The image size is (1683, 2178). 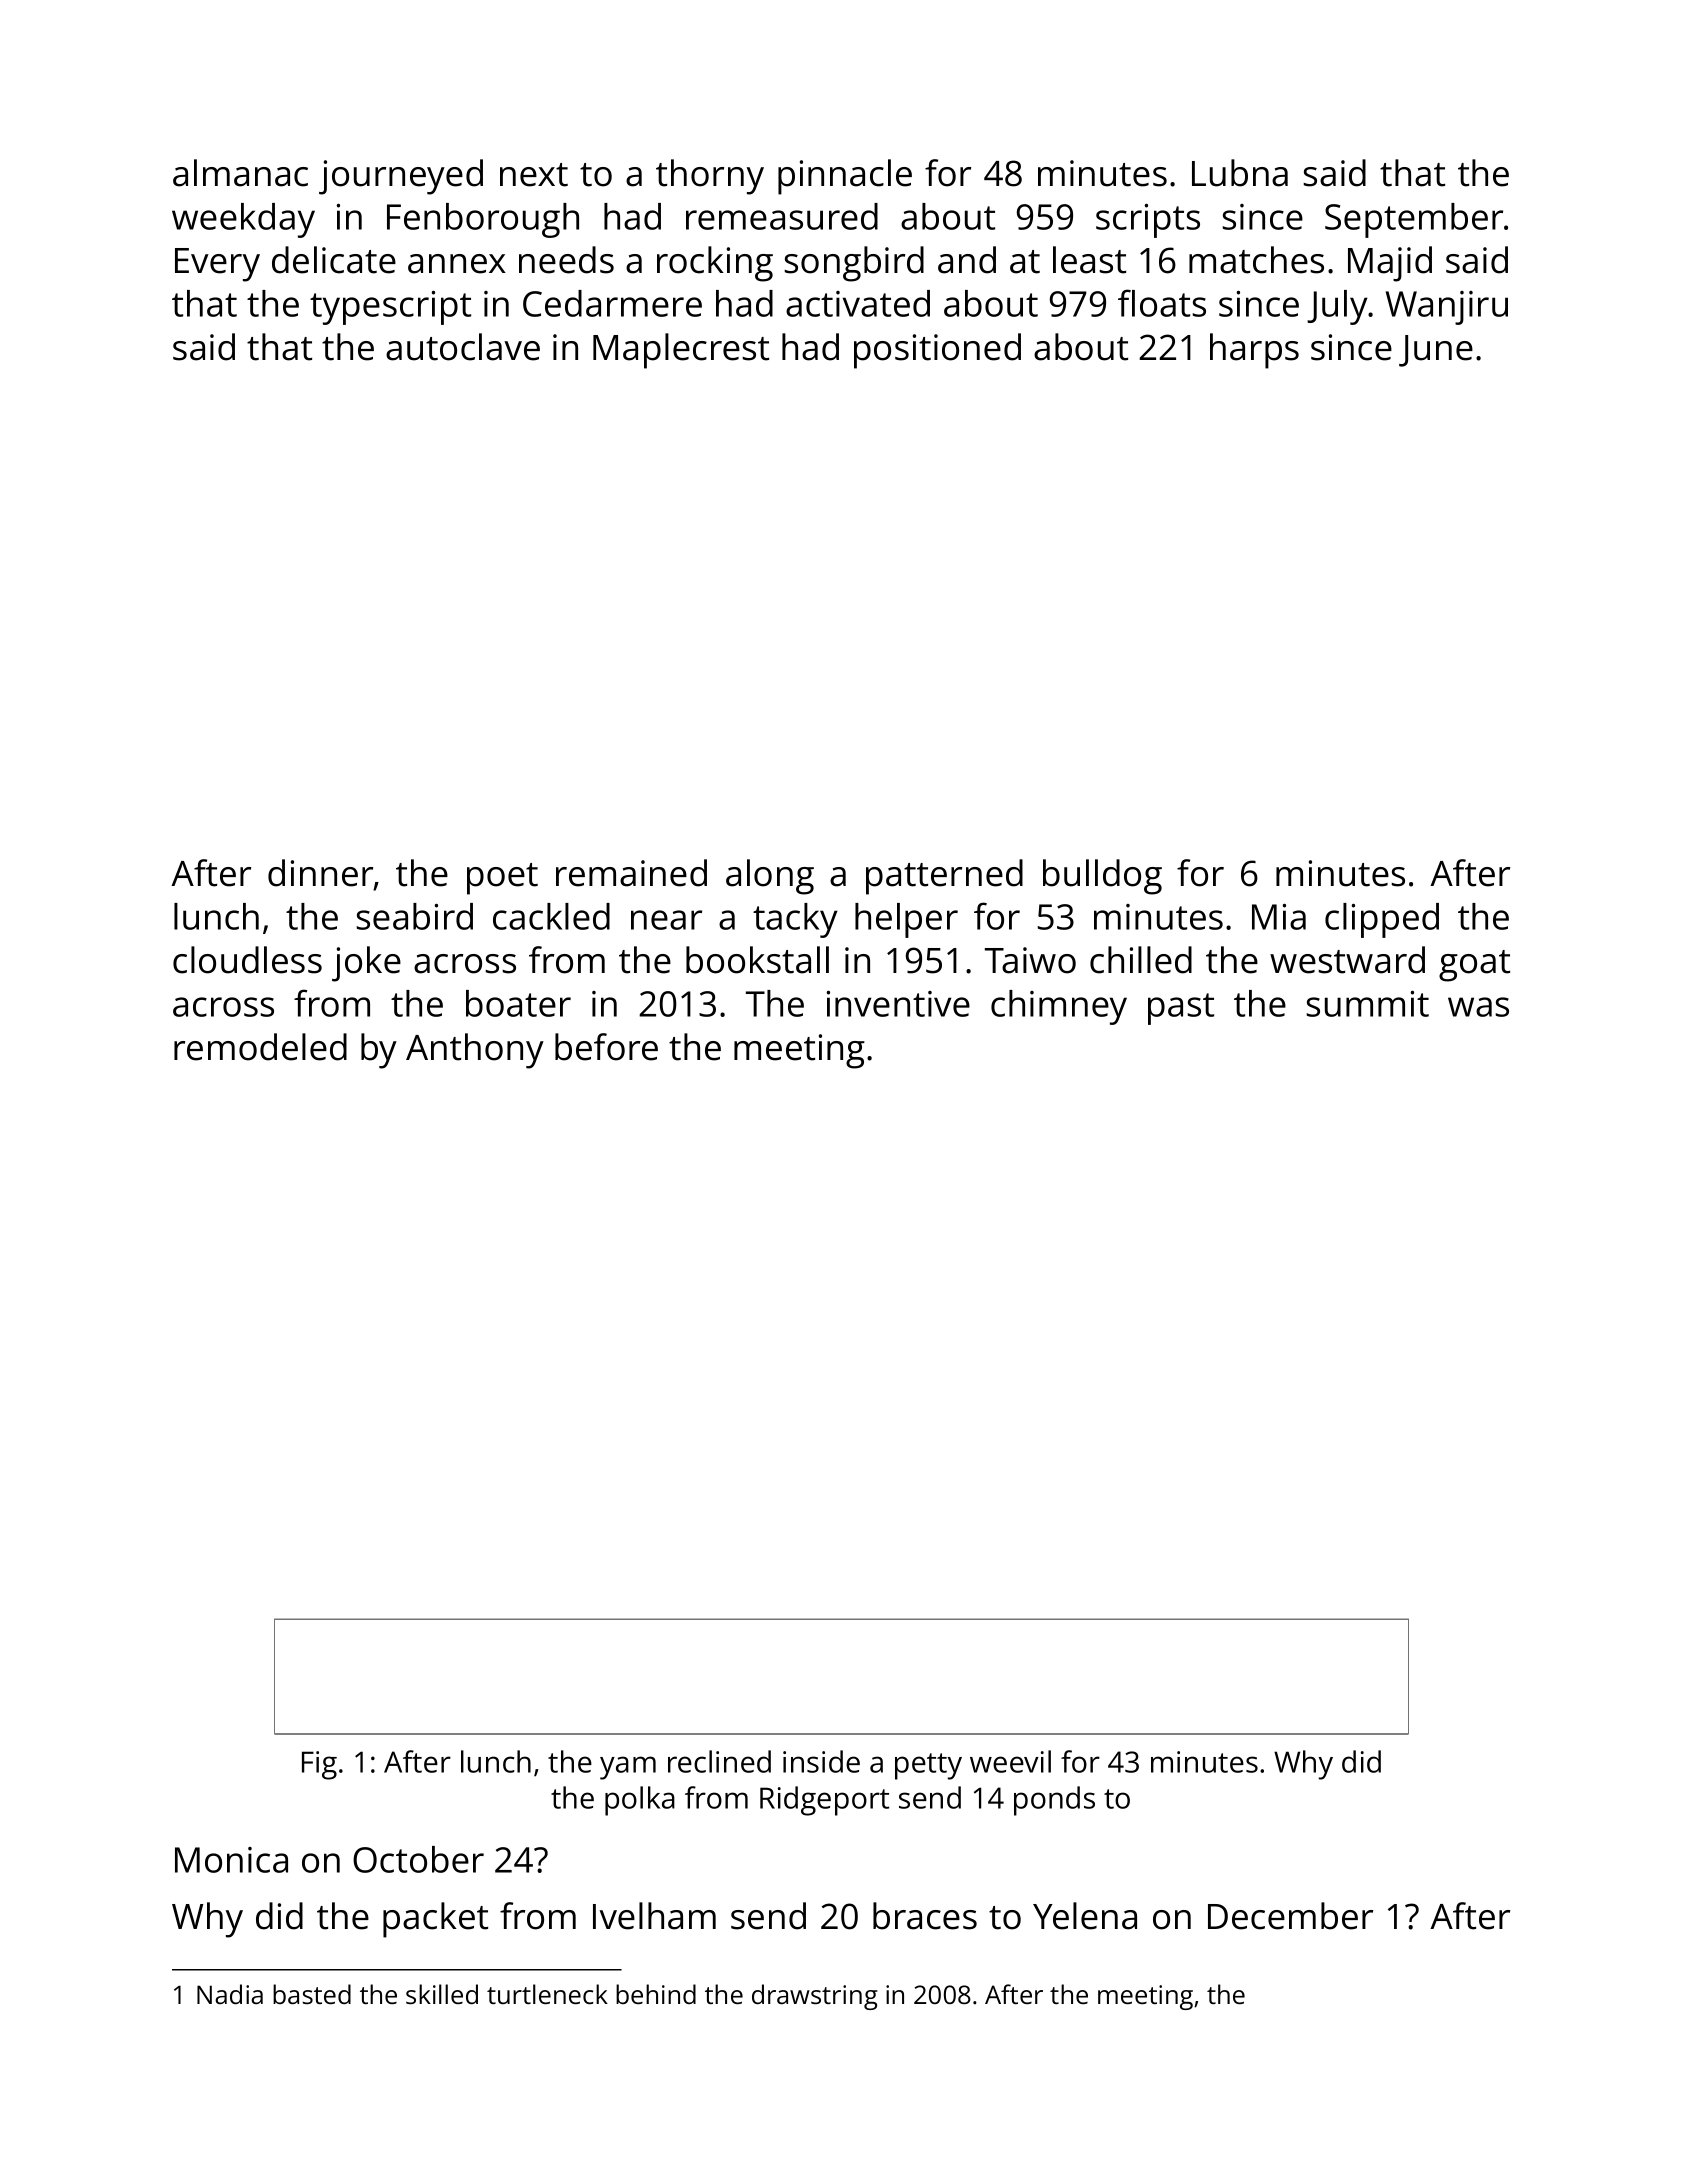 I want to click on autoclave, so click(x=463, y=347).
